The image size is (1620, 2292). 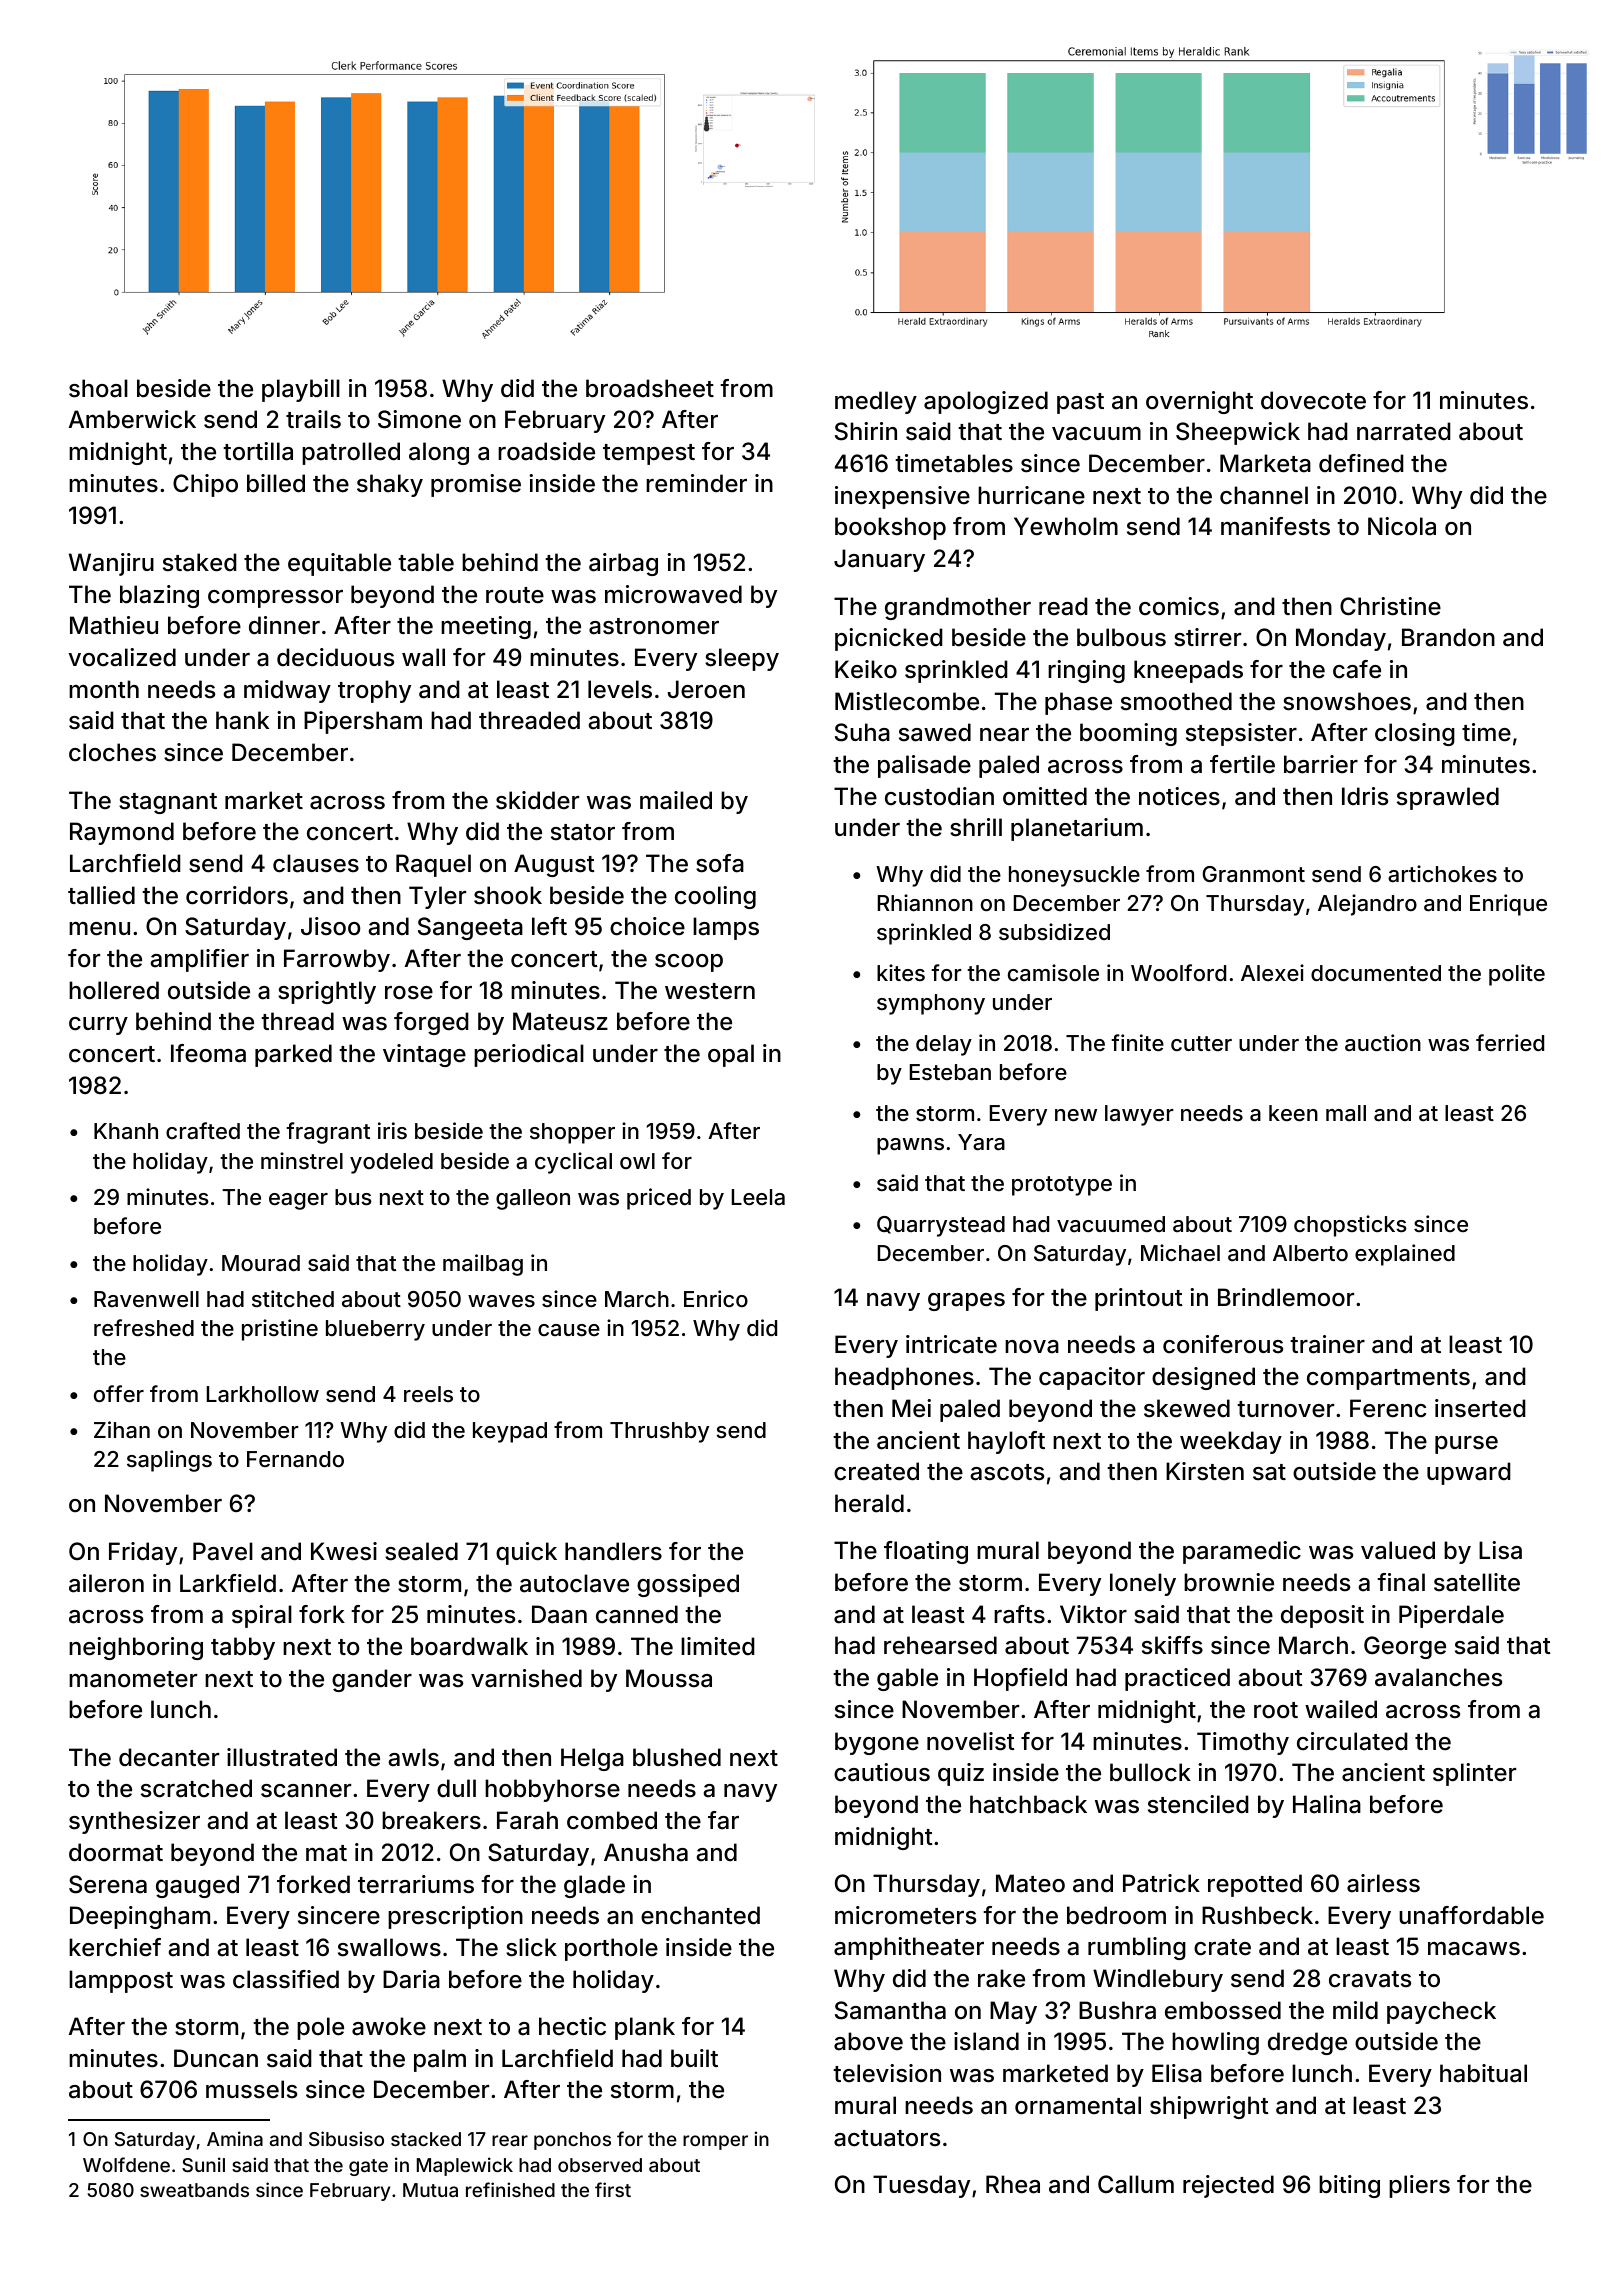 What do you see at coordinates (1275, 526) in the document?
I see `manifests` at bounding box center [1275, 526].
